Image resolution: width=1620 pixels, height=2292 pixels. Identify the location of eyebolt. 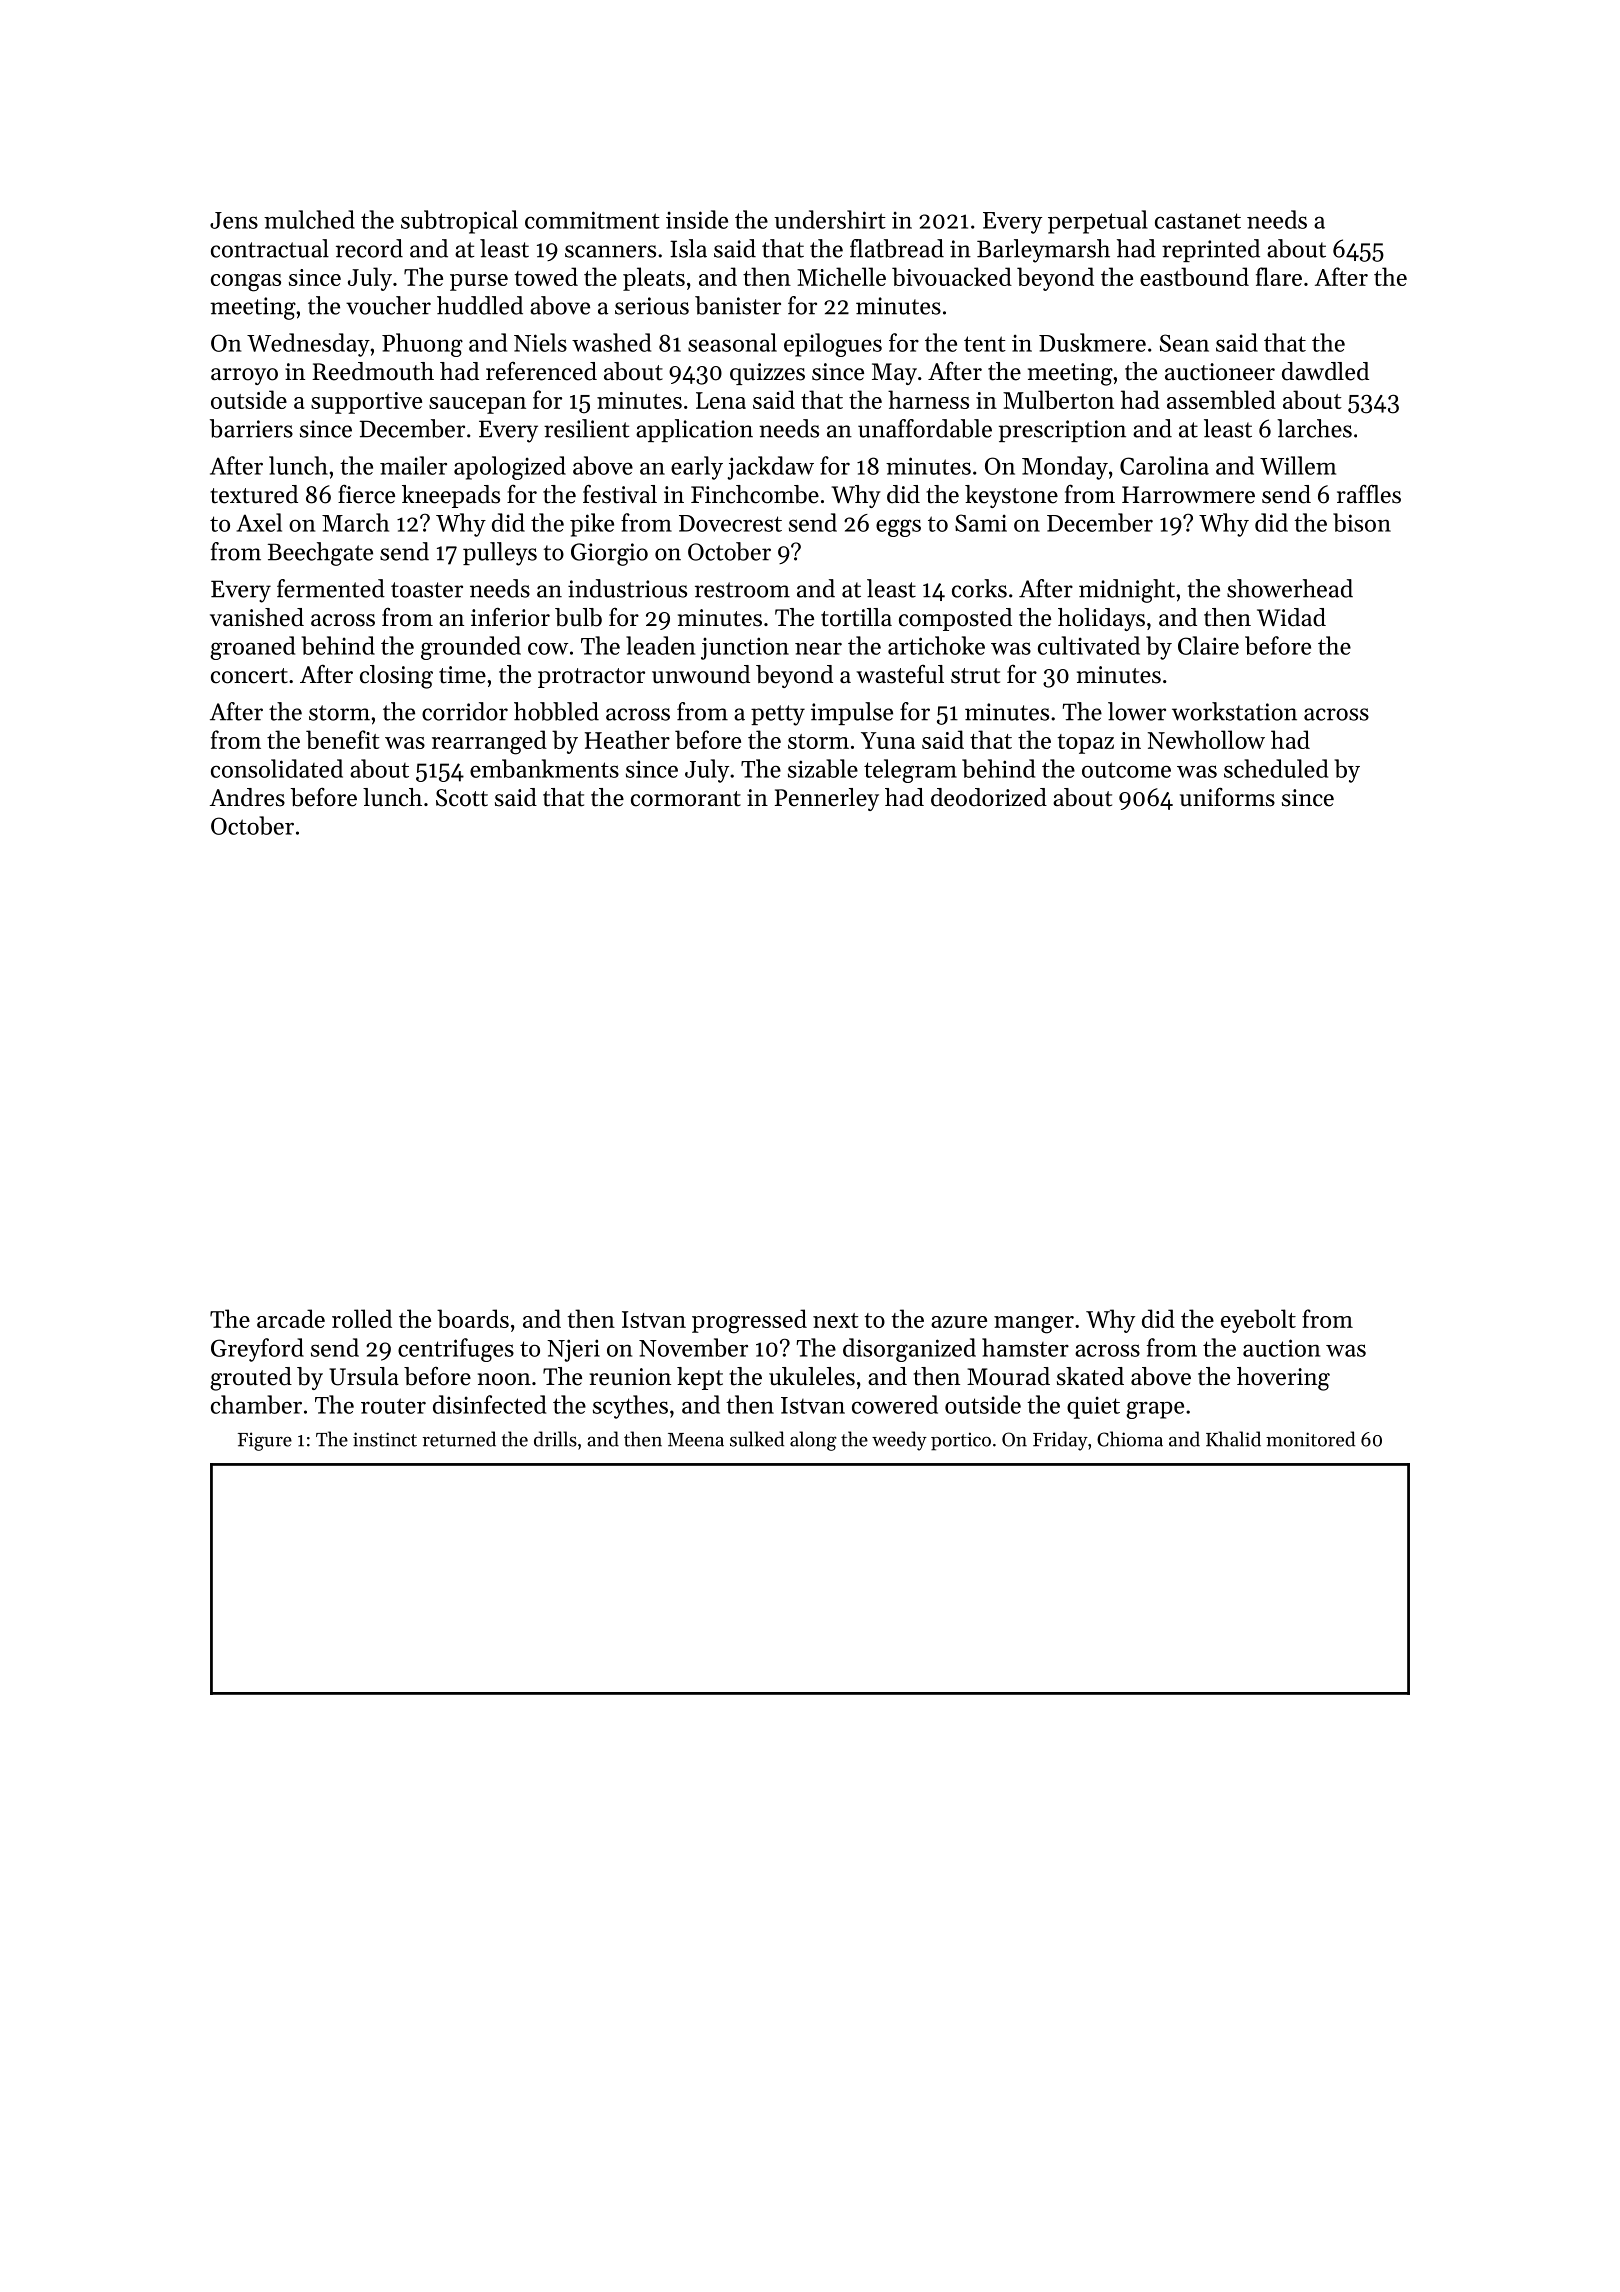
(1258, 1321).
